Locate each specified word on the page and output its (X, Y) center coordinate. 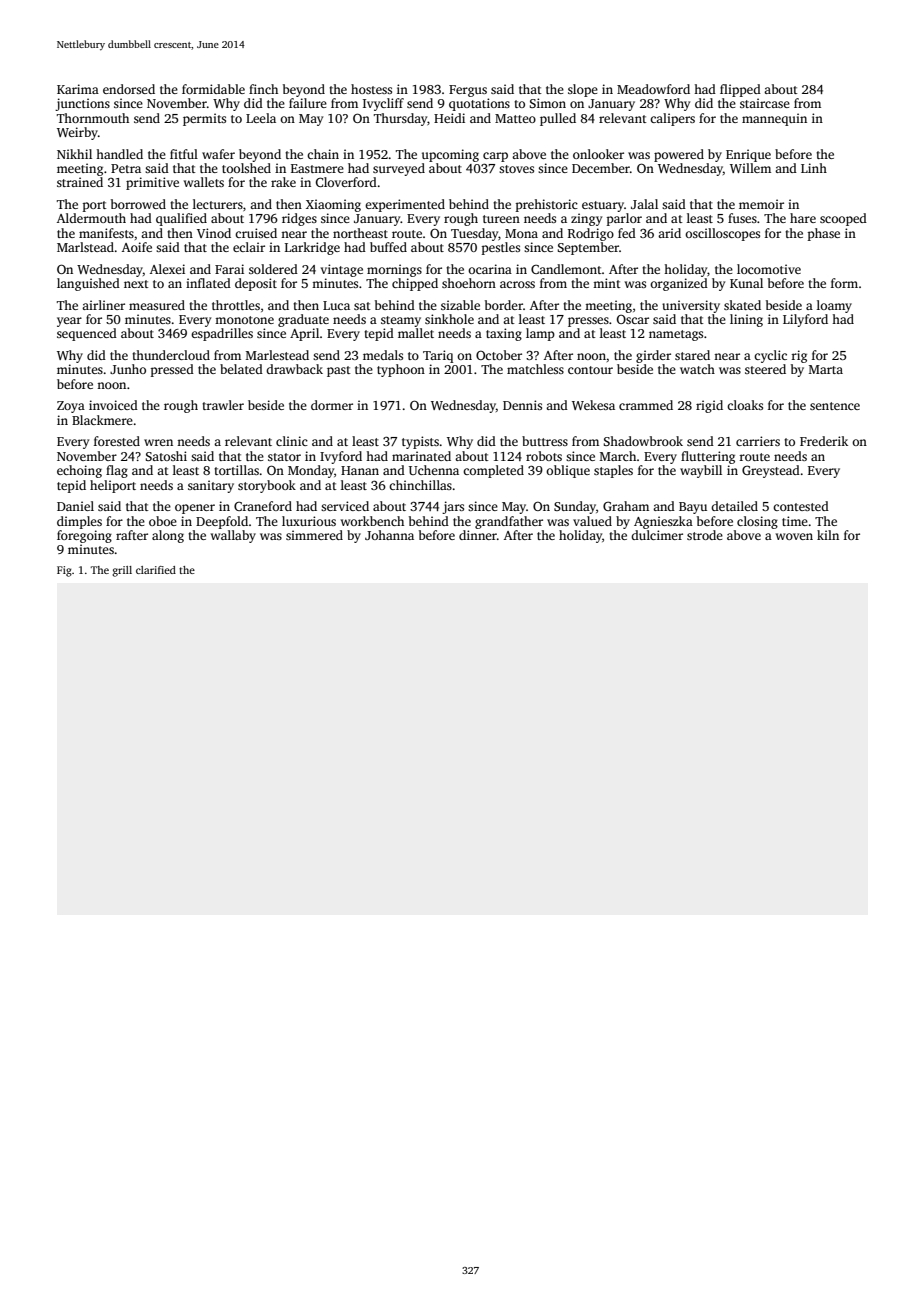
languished (88, 284)
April (304, 334)
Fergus (468, 91)
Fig (64, 571)
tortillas (236, 470)
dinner (478, 535)
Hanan (360, 470)
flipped (740, 90)
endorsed (129, 89)
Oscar (633, 319)
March (618, 456)
